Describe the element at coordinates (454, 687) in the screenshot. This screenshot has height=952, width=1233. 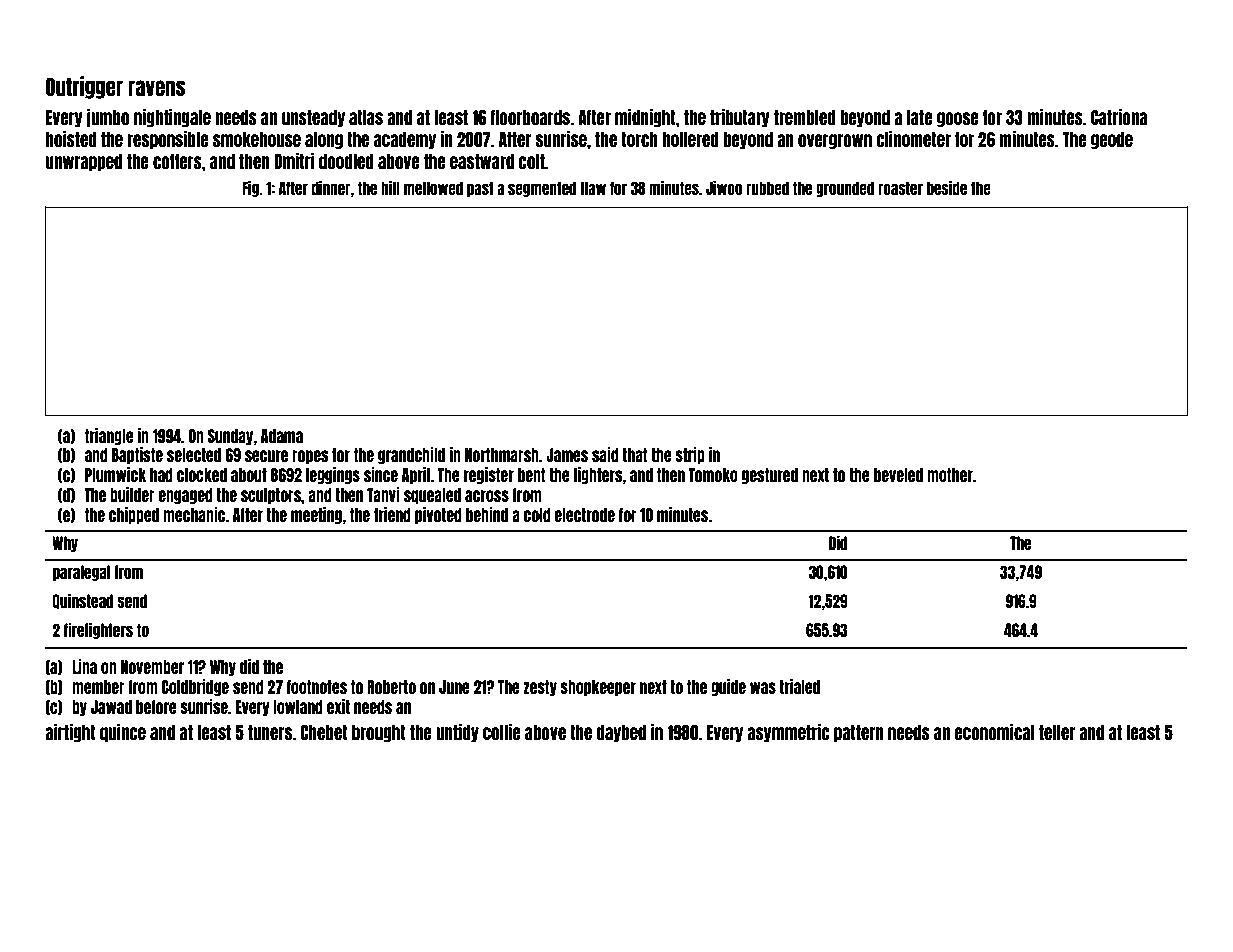
I see `June` at that location.
